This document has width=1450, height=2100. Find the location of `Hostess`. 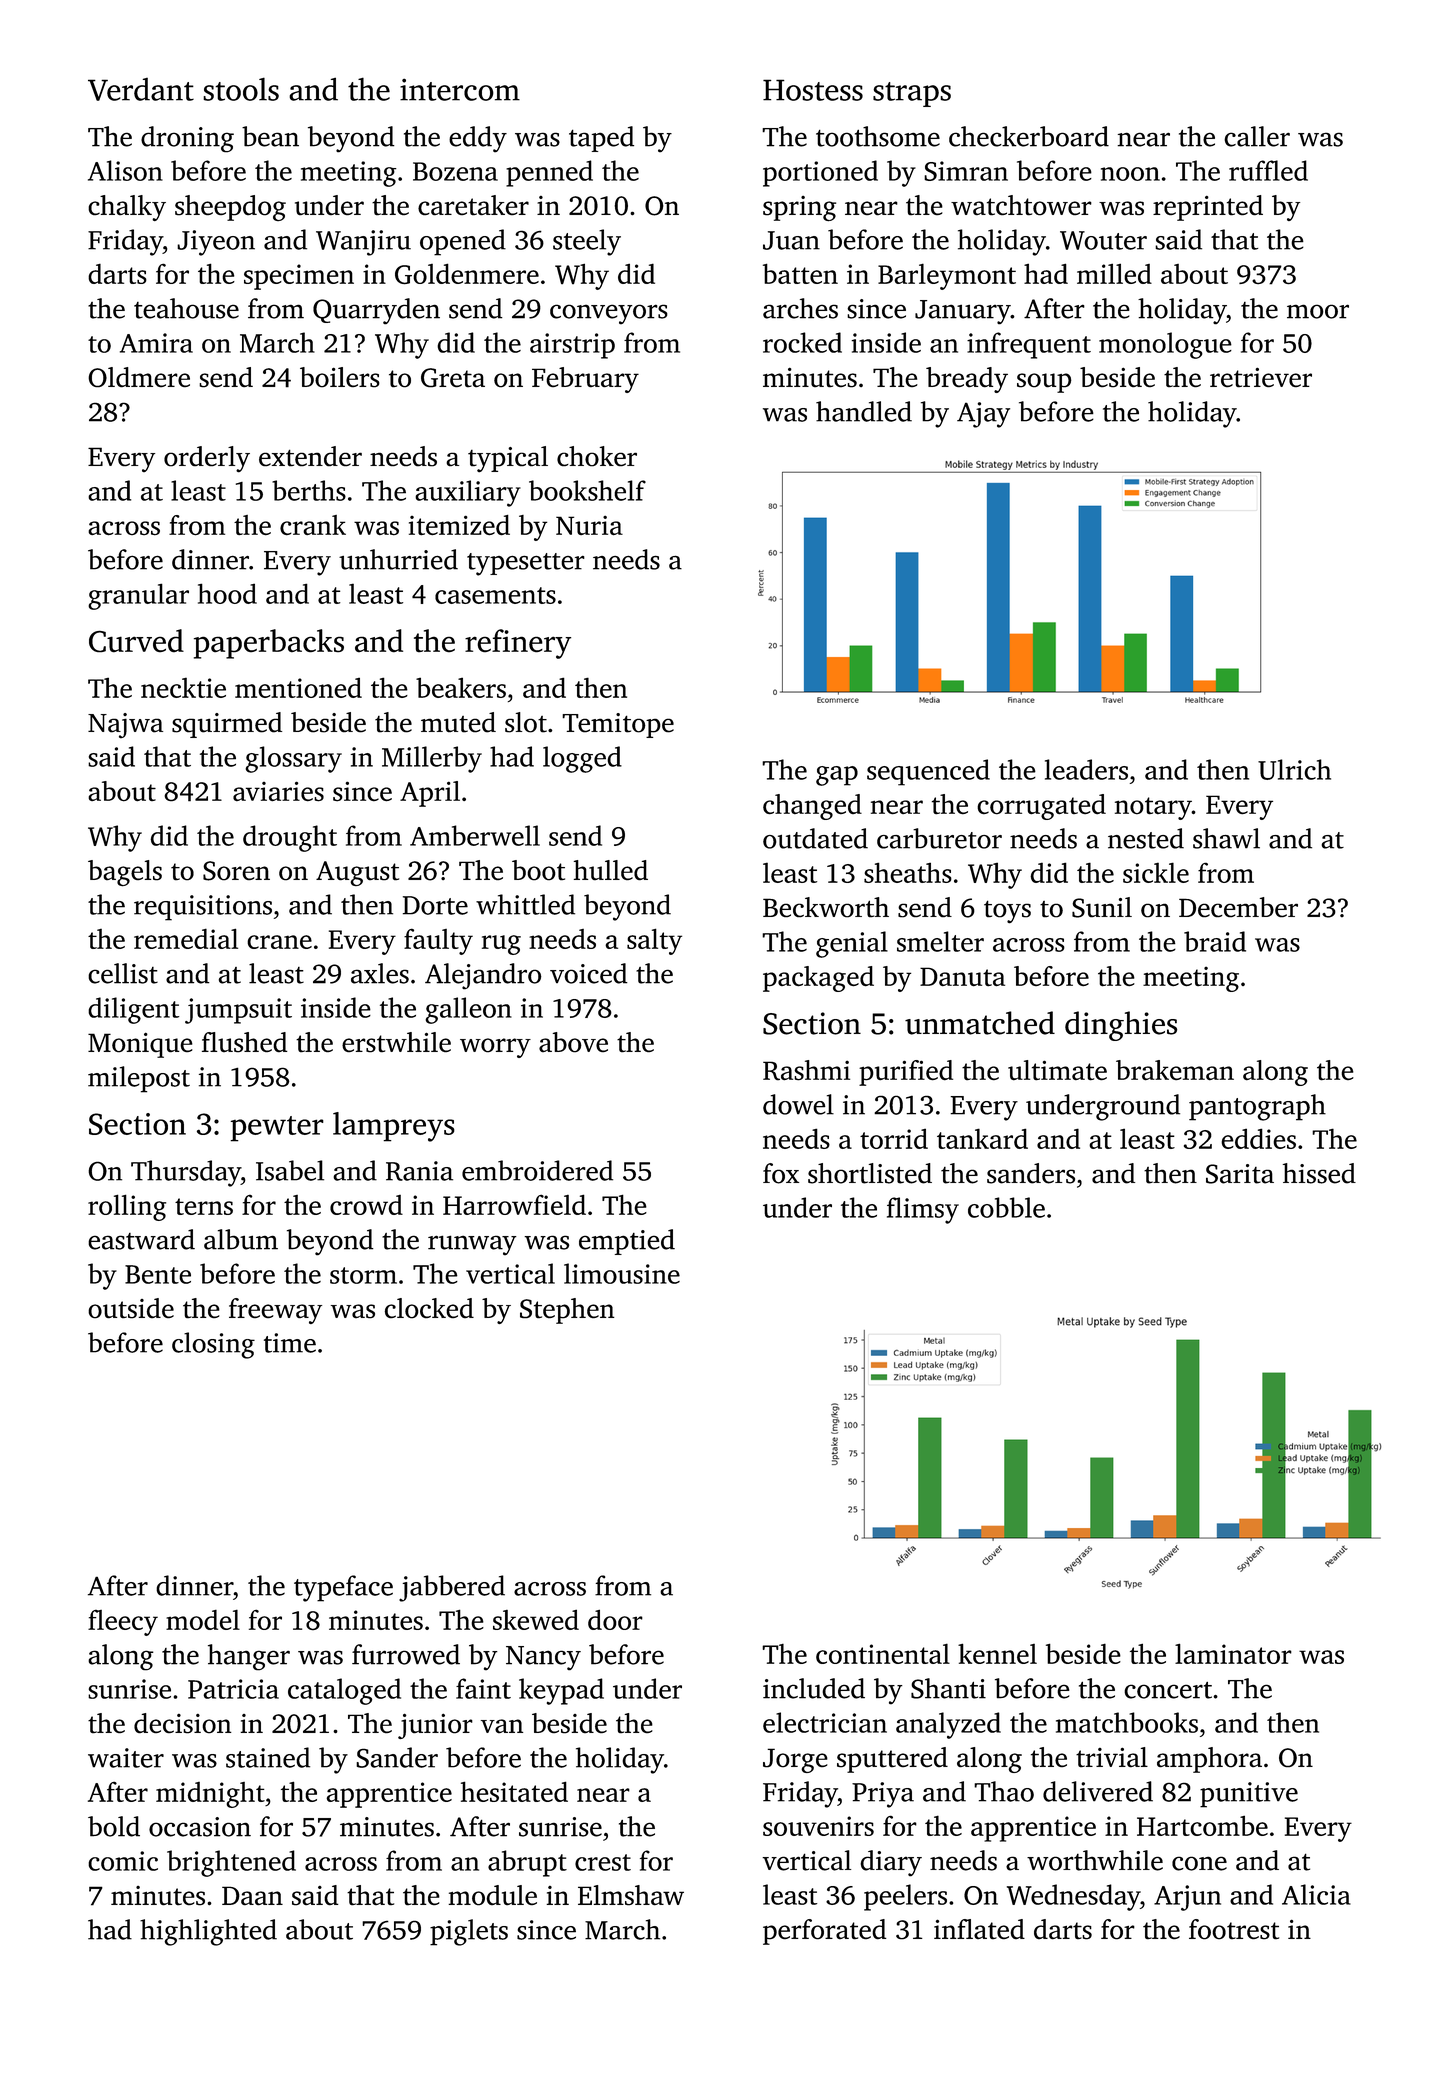

Hostess is located at coordinates (813, 90).
